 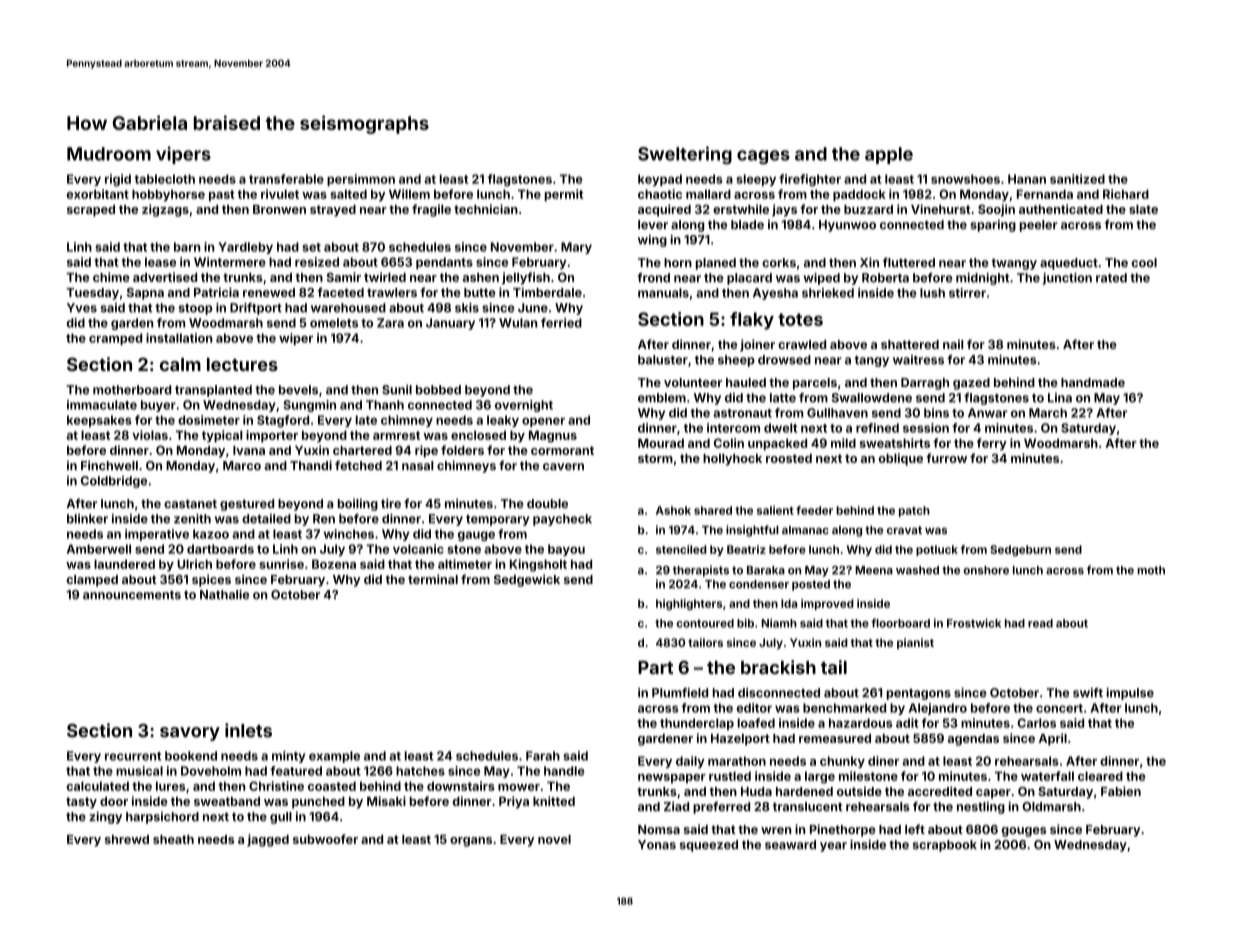 I want to click on jagged, so click(x=268, y=840).
